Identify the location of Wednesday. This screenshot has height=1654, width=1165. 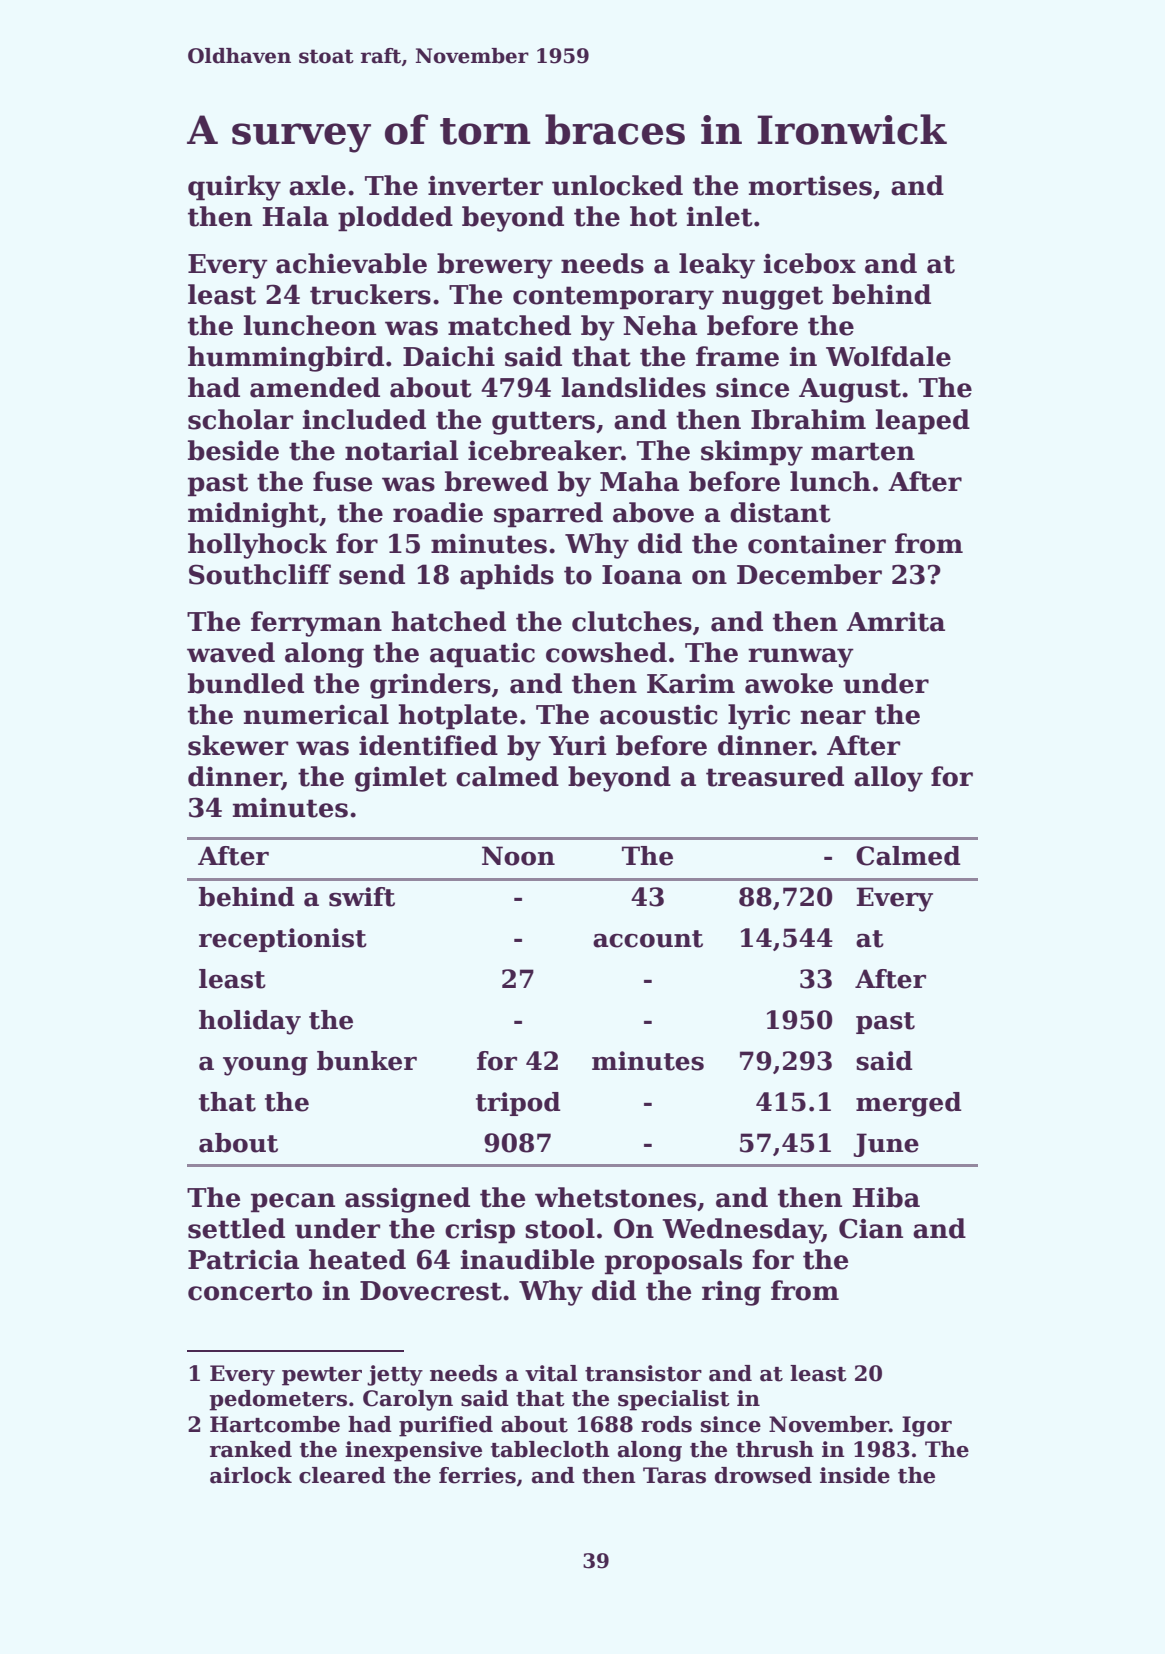
(742, 1231).
